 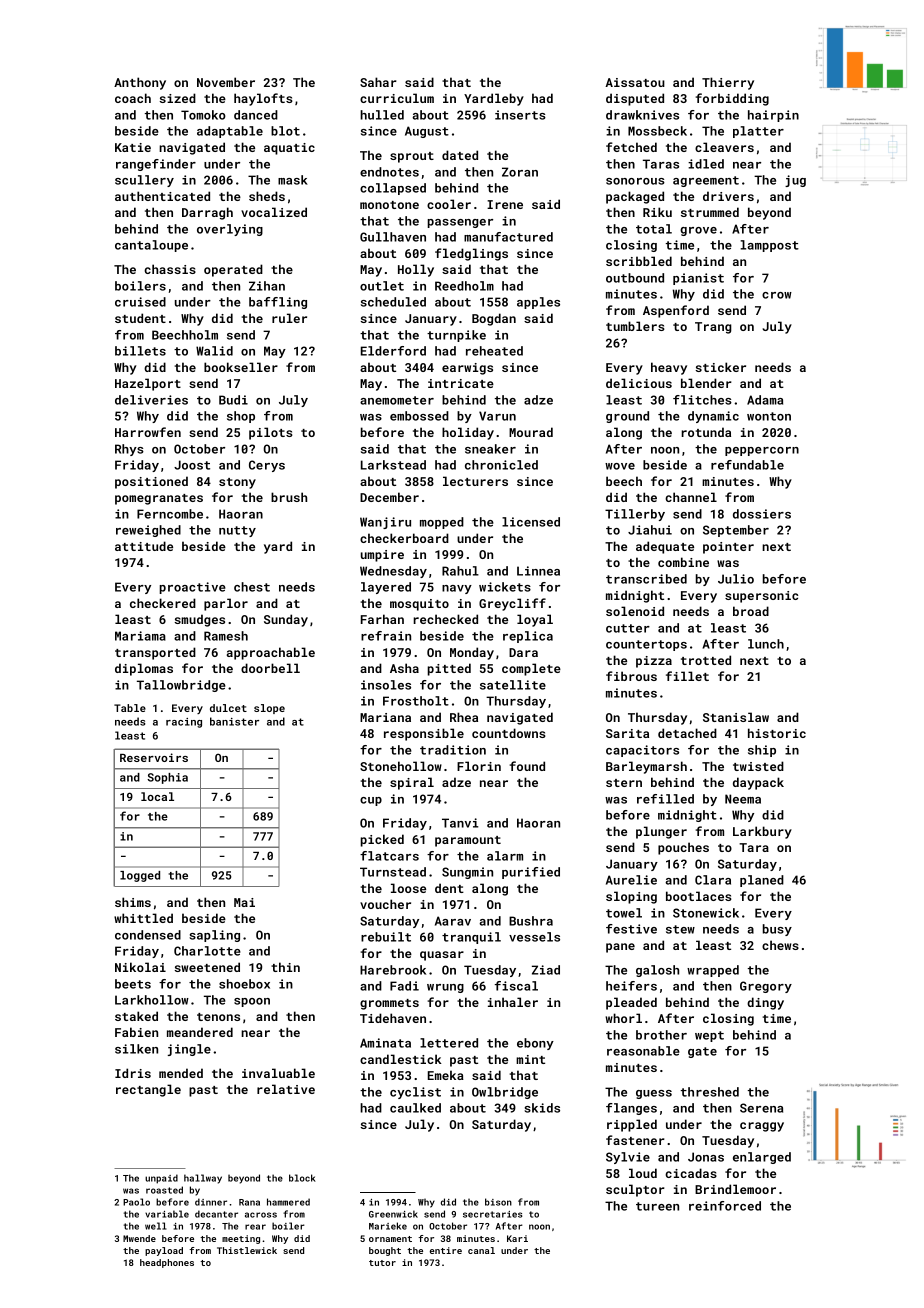 What do you see at coordinates (269, 709) in the screenshot?
I see `slope` at bounding box center [269, 709].
